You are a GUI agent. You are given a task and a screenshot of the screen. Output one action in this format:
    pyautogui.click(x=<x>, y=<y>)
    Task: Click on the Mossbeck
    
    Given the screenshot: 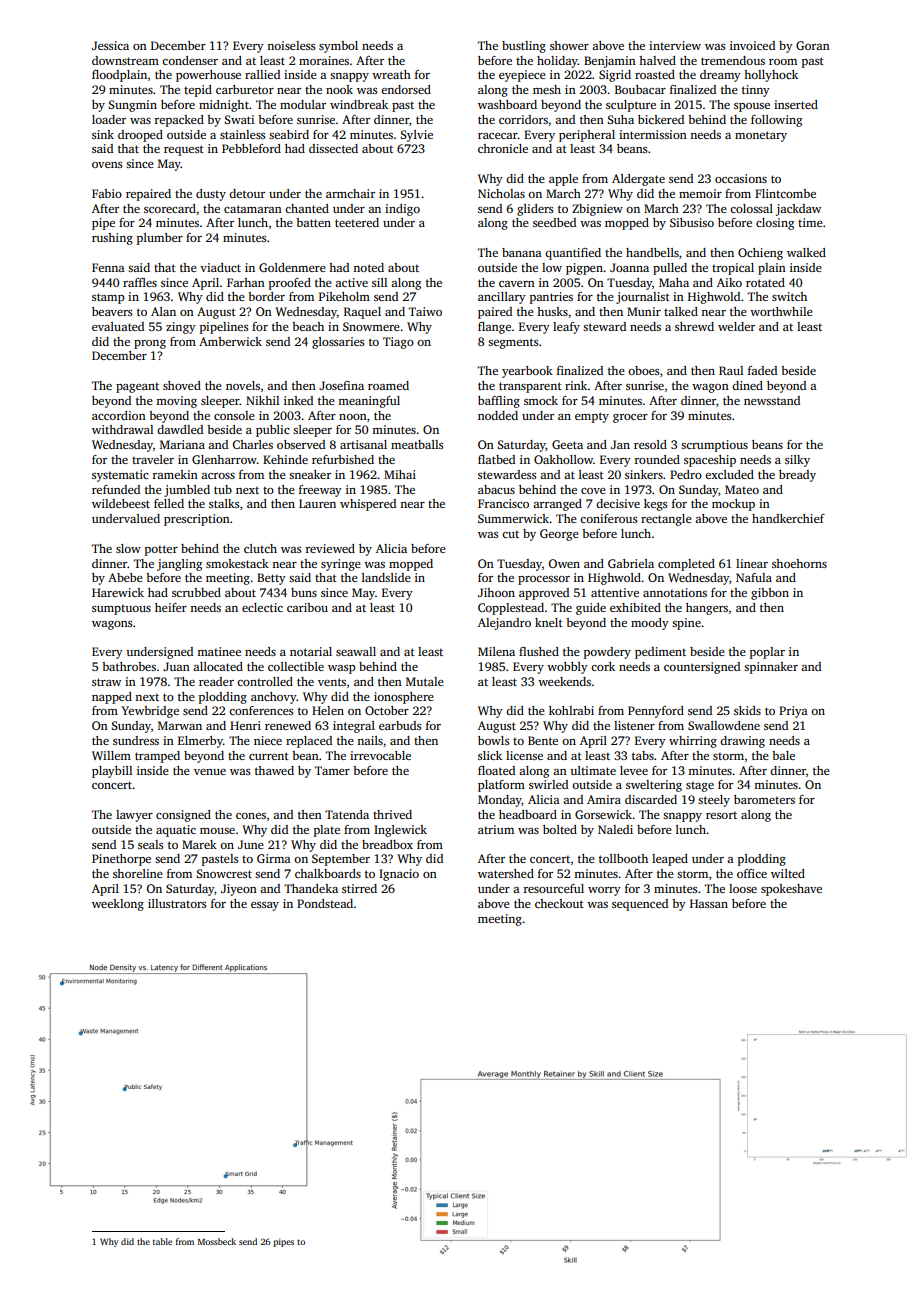 What is the action you would take?
    pyautogui.click(x=217, y=1241)
